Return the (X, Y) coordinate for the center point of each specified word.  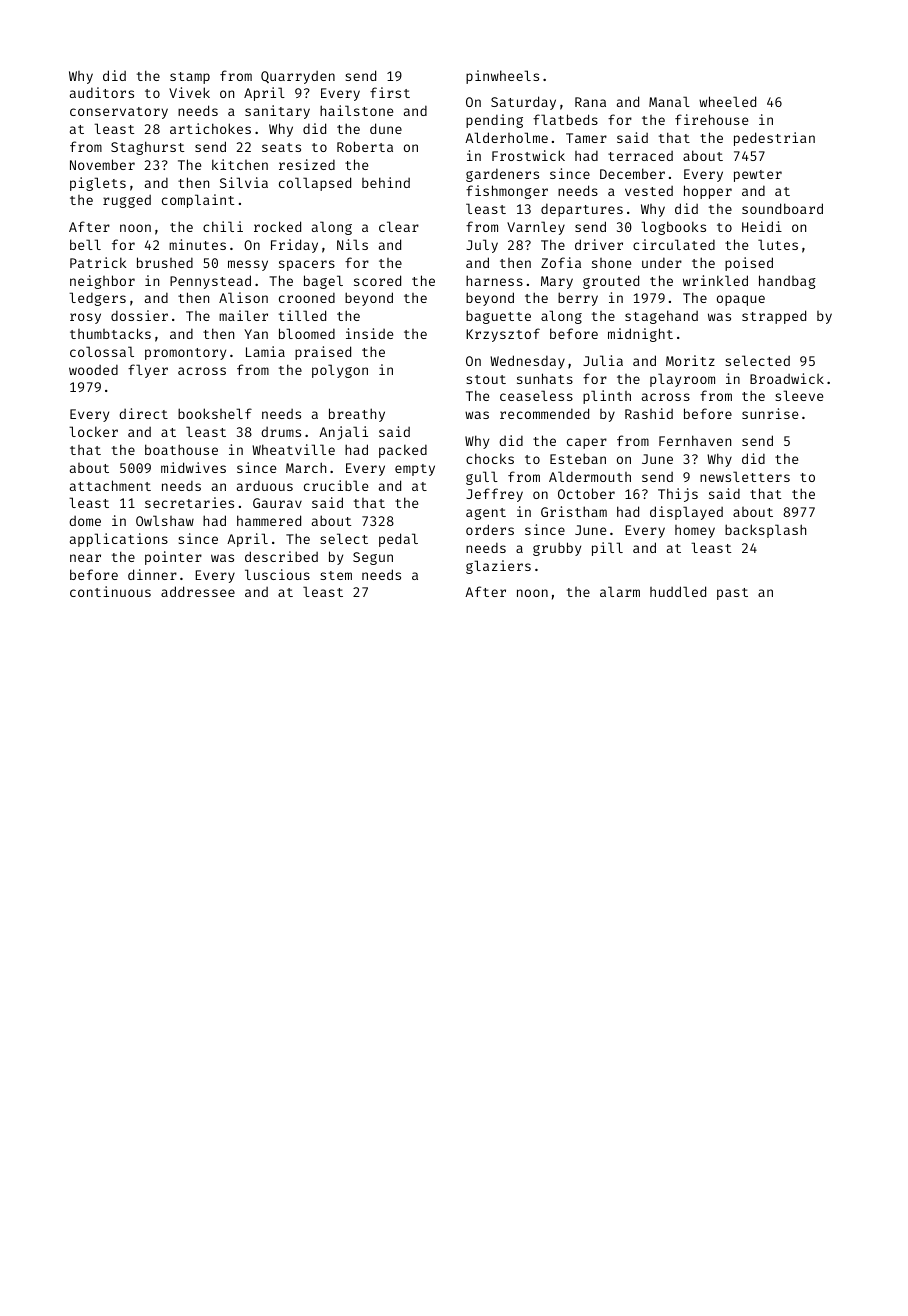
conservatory (119, 113)
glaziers (498, 567)
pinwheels (502, 77)
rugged (127, 201)
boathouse (181, 449)
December (632, 173)
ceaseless (536, 395)
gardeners (502, 175)
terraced (640, 156)
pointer (173, 558)
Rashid (649, 413)
